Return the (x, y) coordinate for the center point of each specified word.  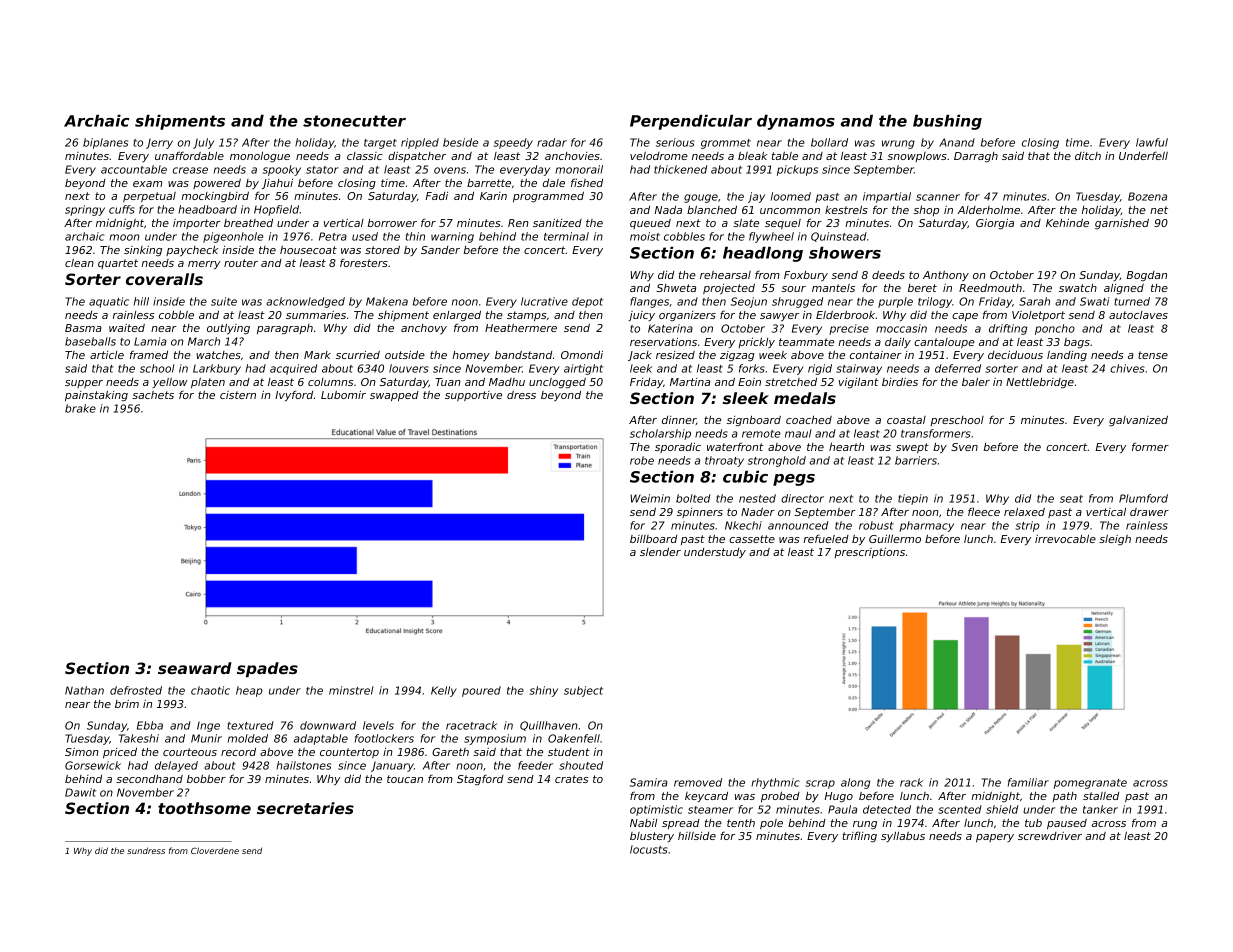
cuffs (122, 209)
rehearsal (725, 275)
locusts (649, 849)
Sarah (1034, 301)
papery (995, 838)
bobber (206, 778)
